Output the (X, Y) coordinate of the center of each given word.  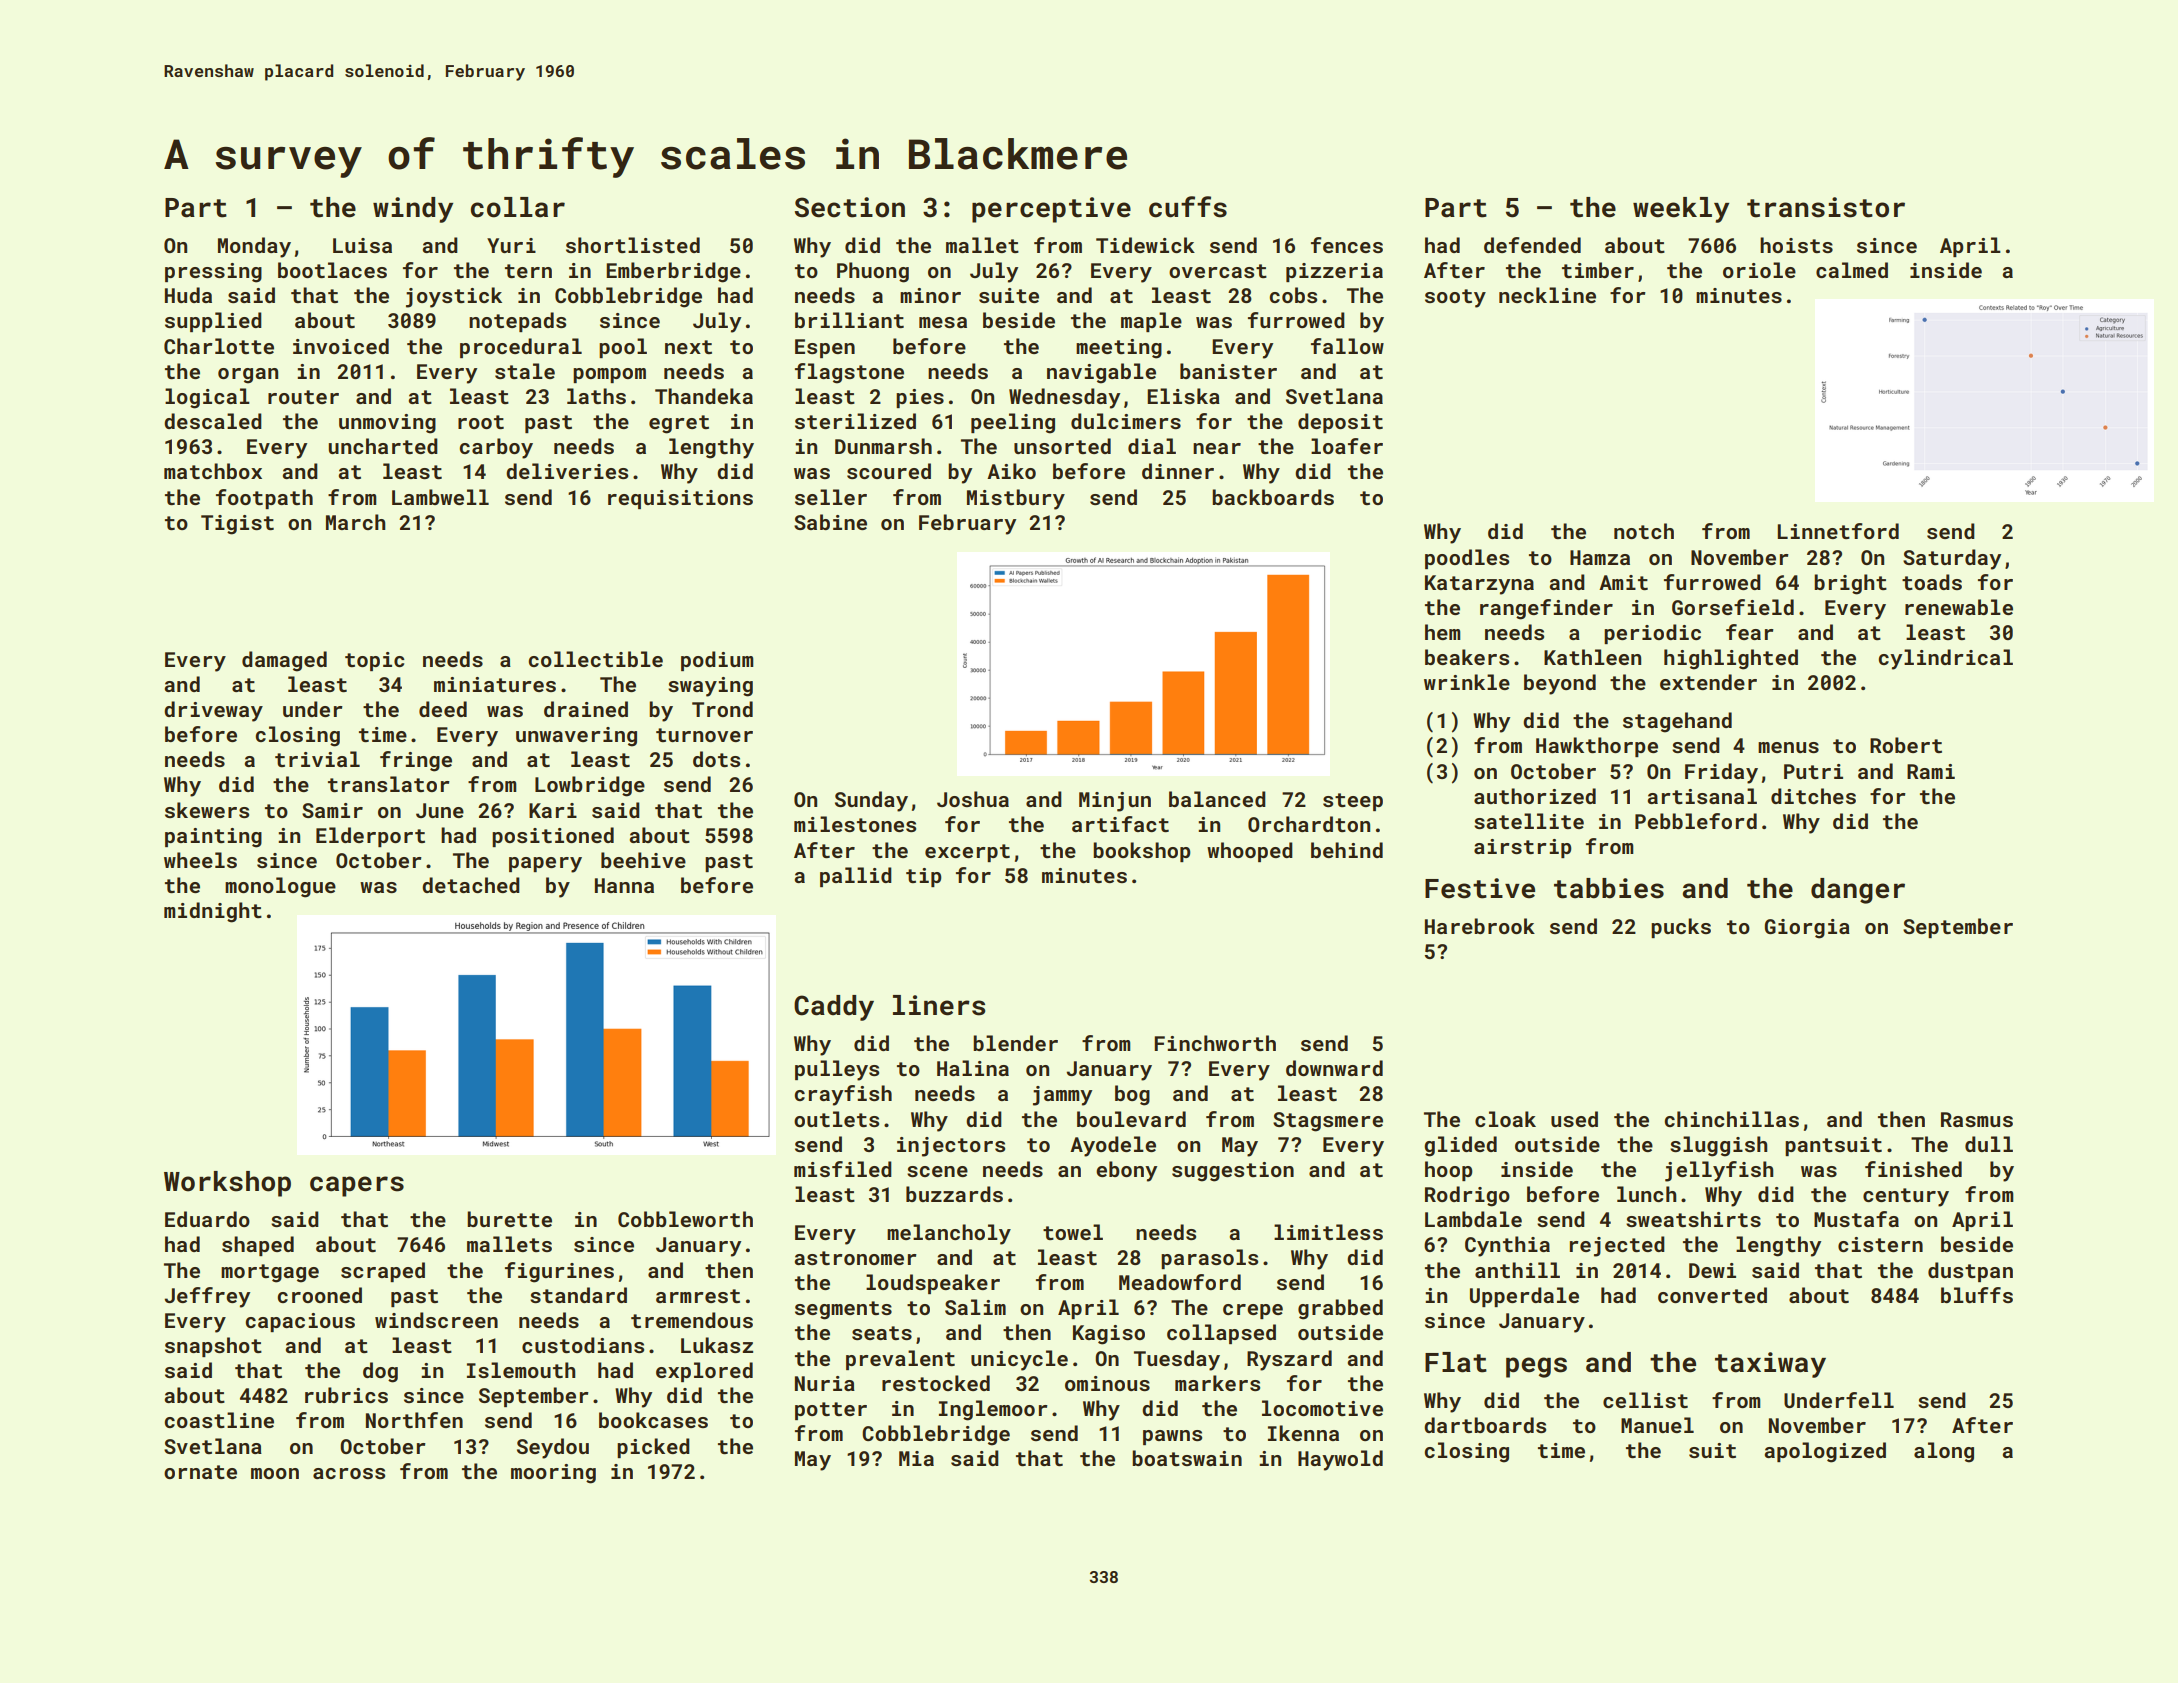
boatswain (1187, 1458)
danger (1858, 891)
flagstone (849, 373)
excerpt (967, 853)
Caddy (834, 1008)
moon (275, 1473)
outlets (836, 1119)
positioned (553, 837)
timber (1598, 270)
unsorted (1062, 446)
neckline (1547, 295)
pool (623, 348)
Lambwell (440, 497)
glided (1460, 1146)
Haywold (1340, 1460)
